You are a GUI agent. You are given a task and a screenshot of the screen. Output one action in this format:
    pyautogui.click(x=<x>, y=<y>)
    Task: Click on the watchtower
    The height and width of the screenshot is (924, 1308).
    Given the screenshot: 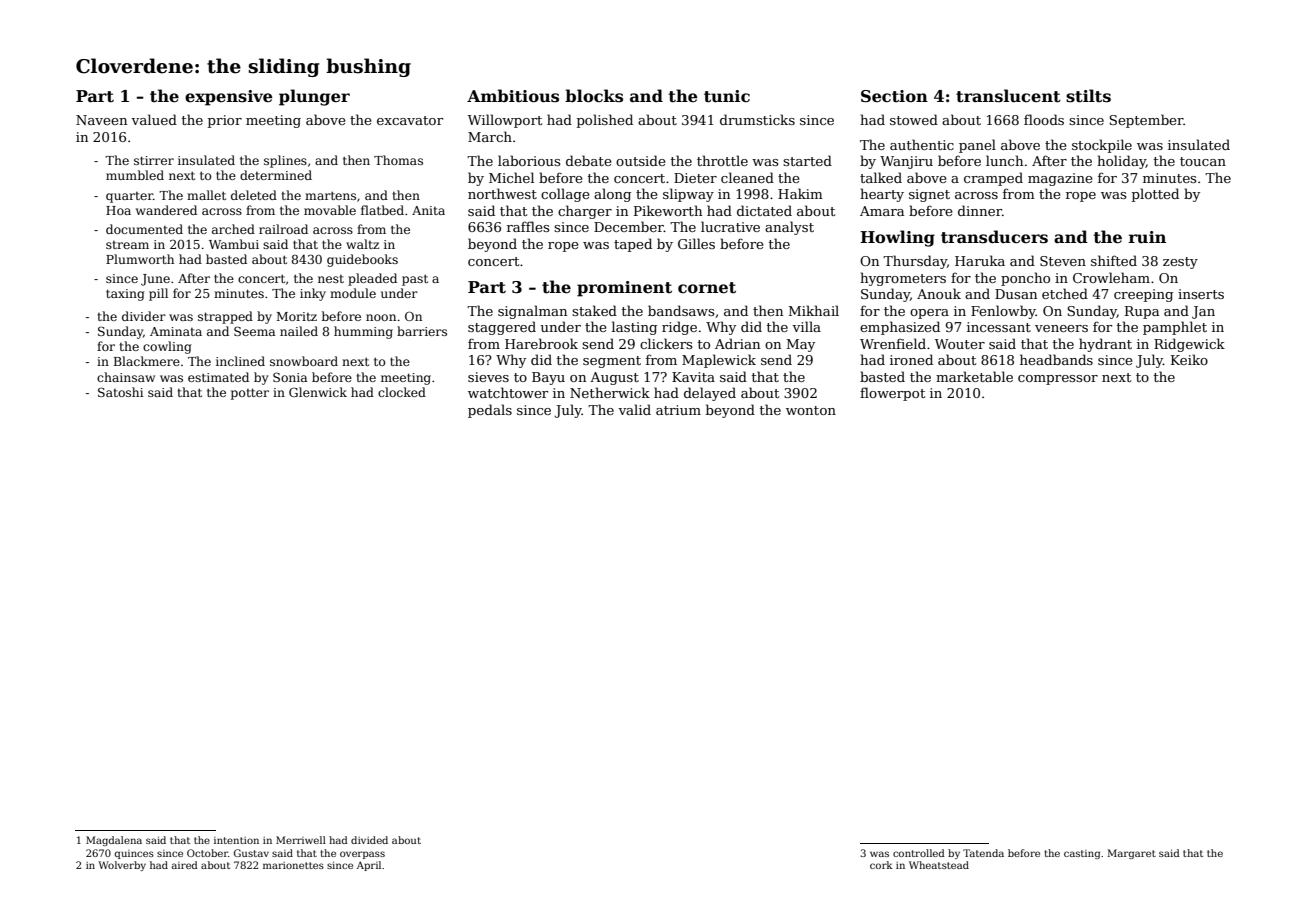 What is the action you would take?
    pyautogui.click(x=508, y=392)
